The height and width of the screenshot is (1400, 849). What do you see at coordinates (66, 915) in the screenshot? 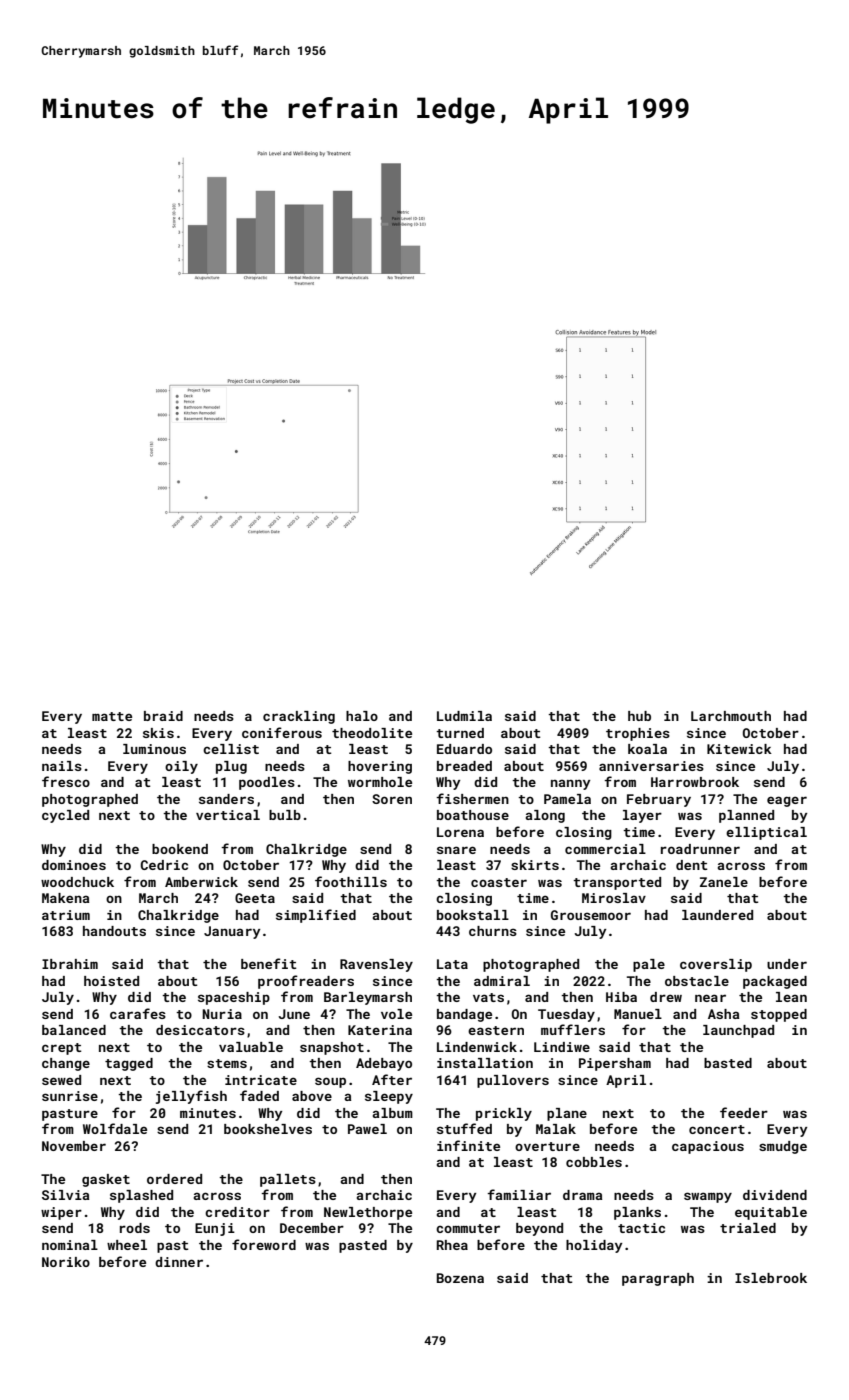
I see `atrium` at bounding box center [66, 915].
